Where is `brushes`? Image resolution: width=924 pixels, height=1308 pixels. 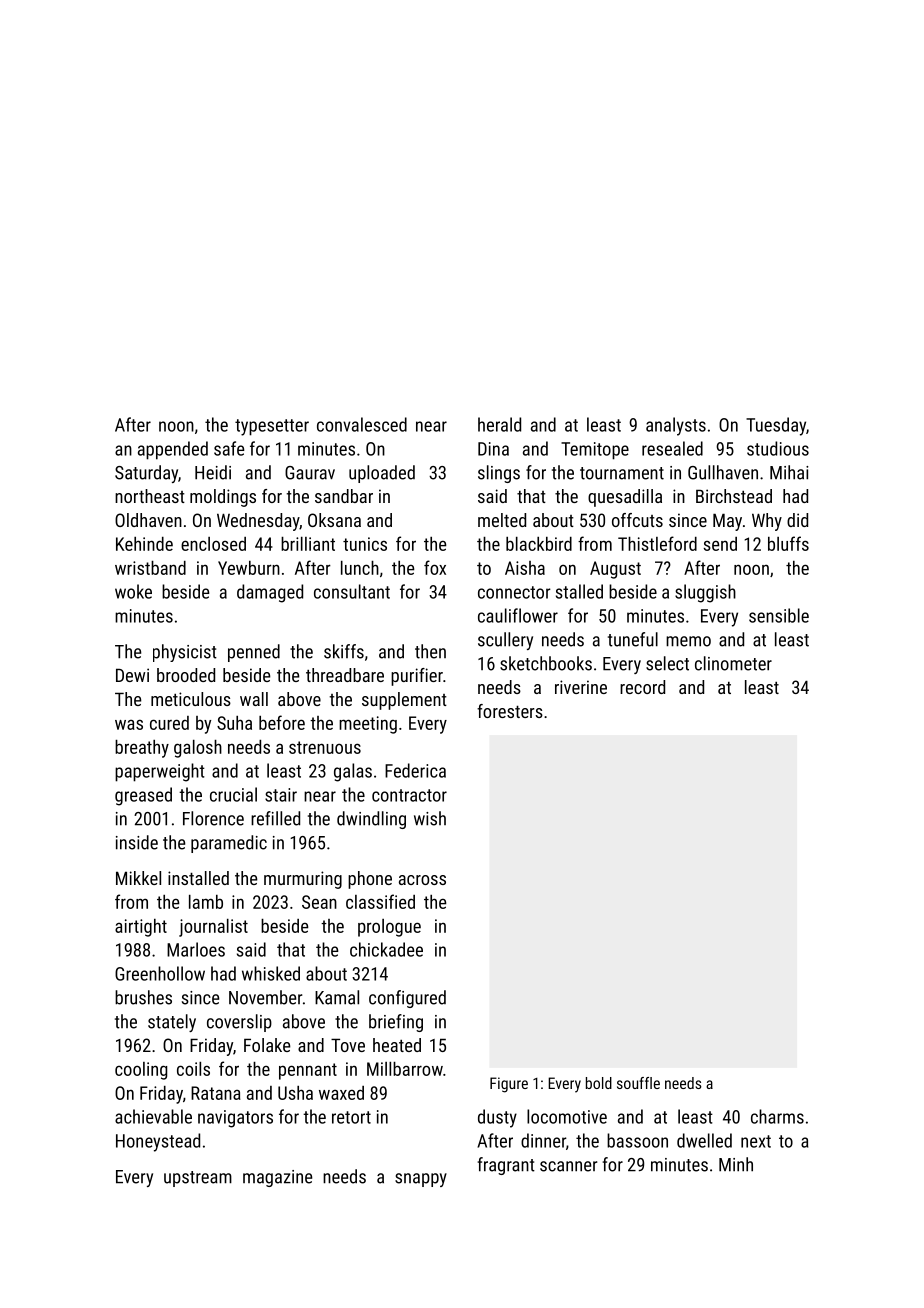 brushes is located at coordinates (143, 997).
